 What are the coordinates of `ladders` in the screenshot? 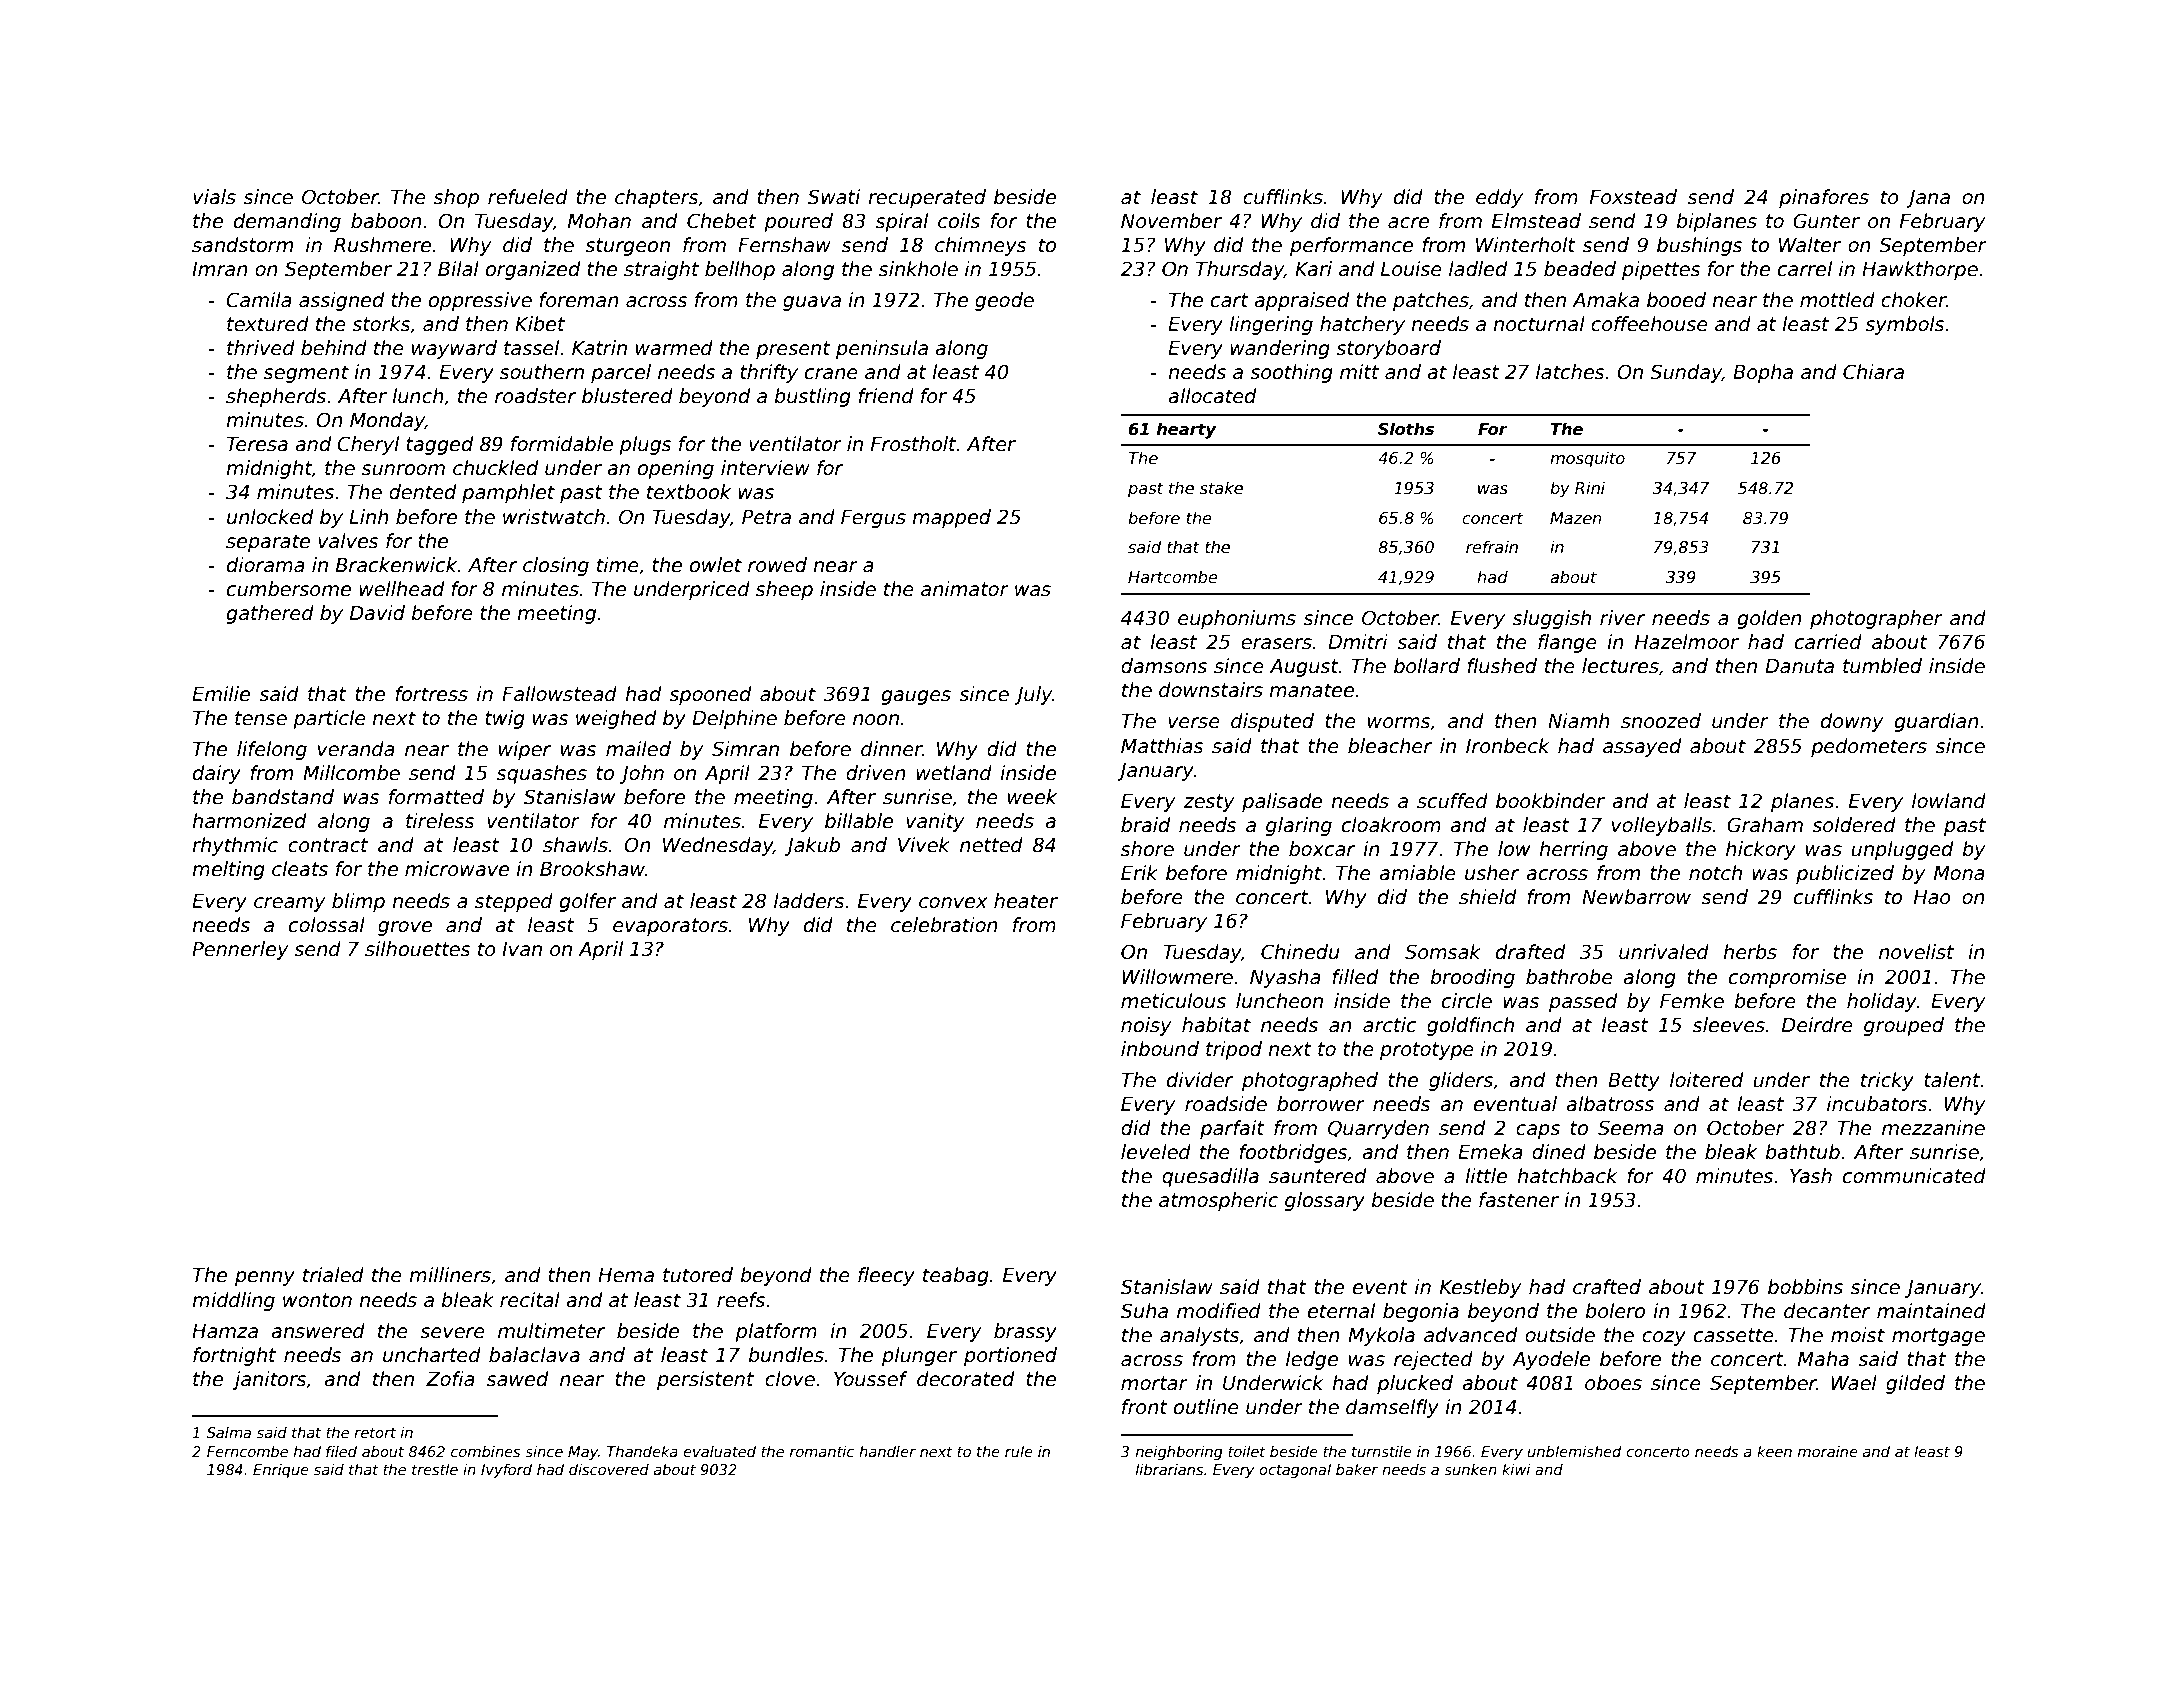 It's located at (809, 901).
